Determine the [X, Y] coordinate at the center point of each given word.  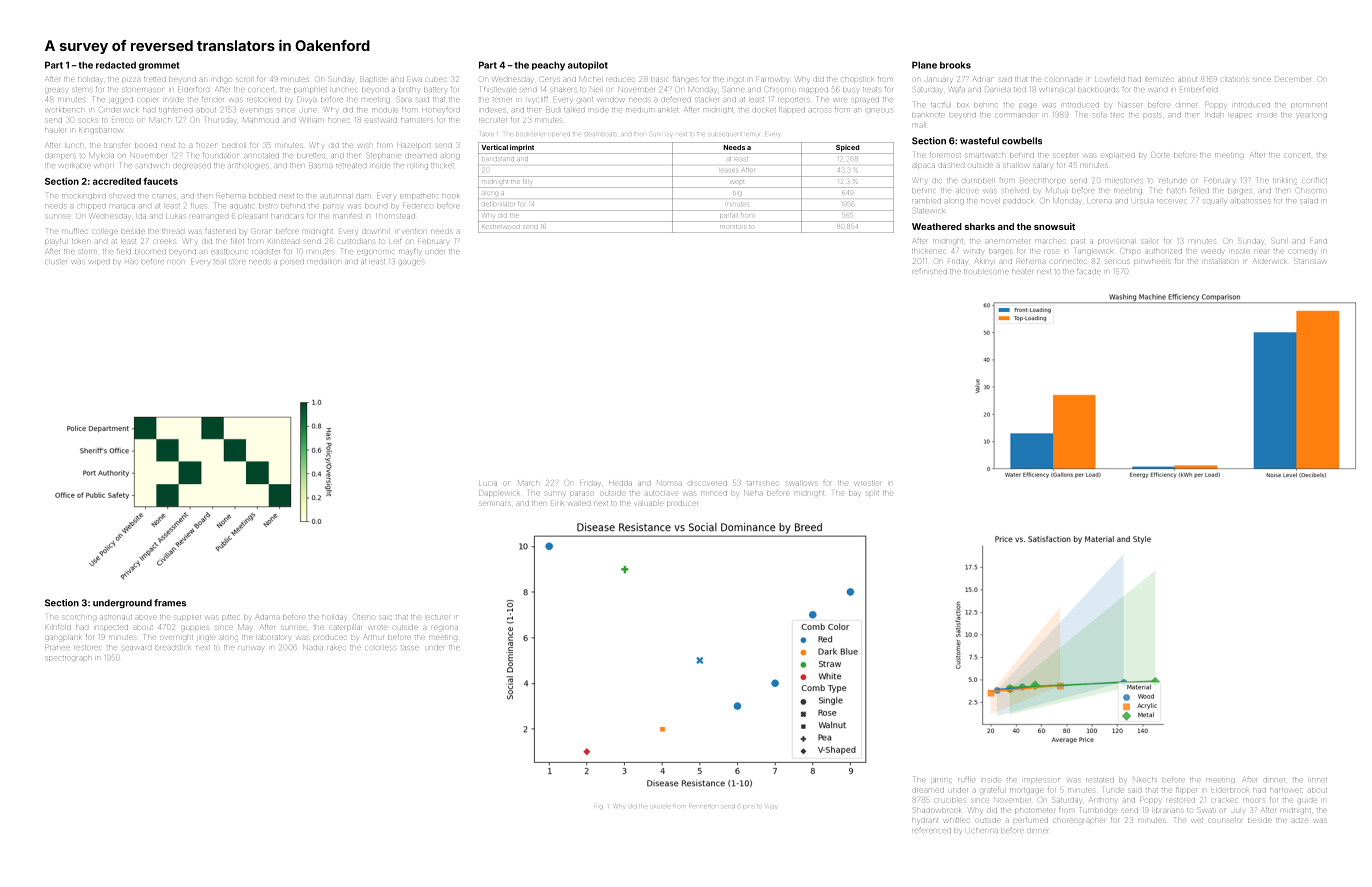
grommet [159, 66]
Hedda [620, 483]
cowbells [1022, 141]
